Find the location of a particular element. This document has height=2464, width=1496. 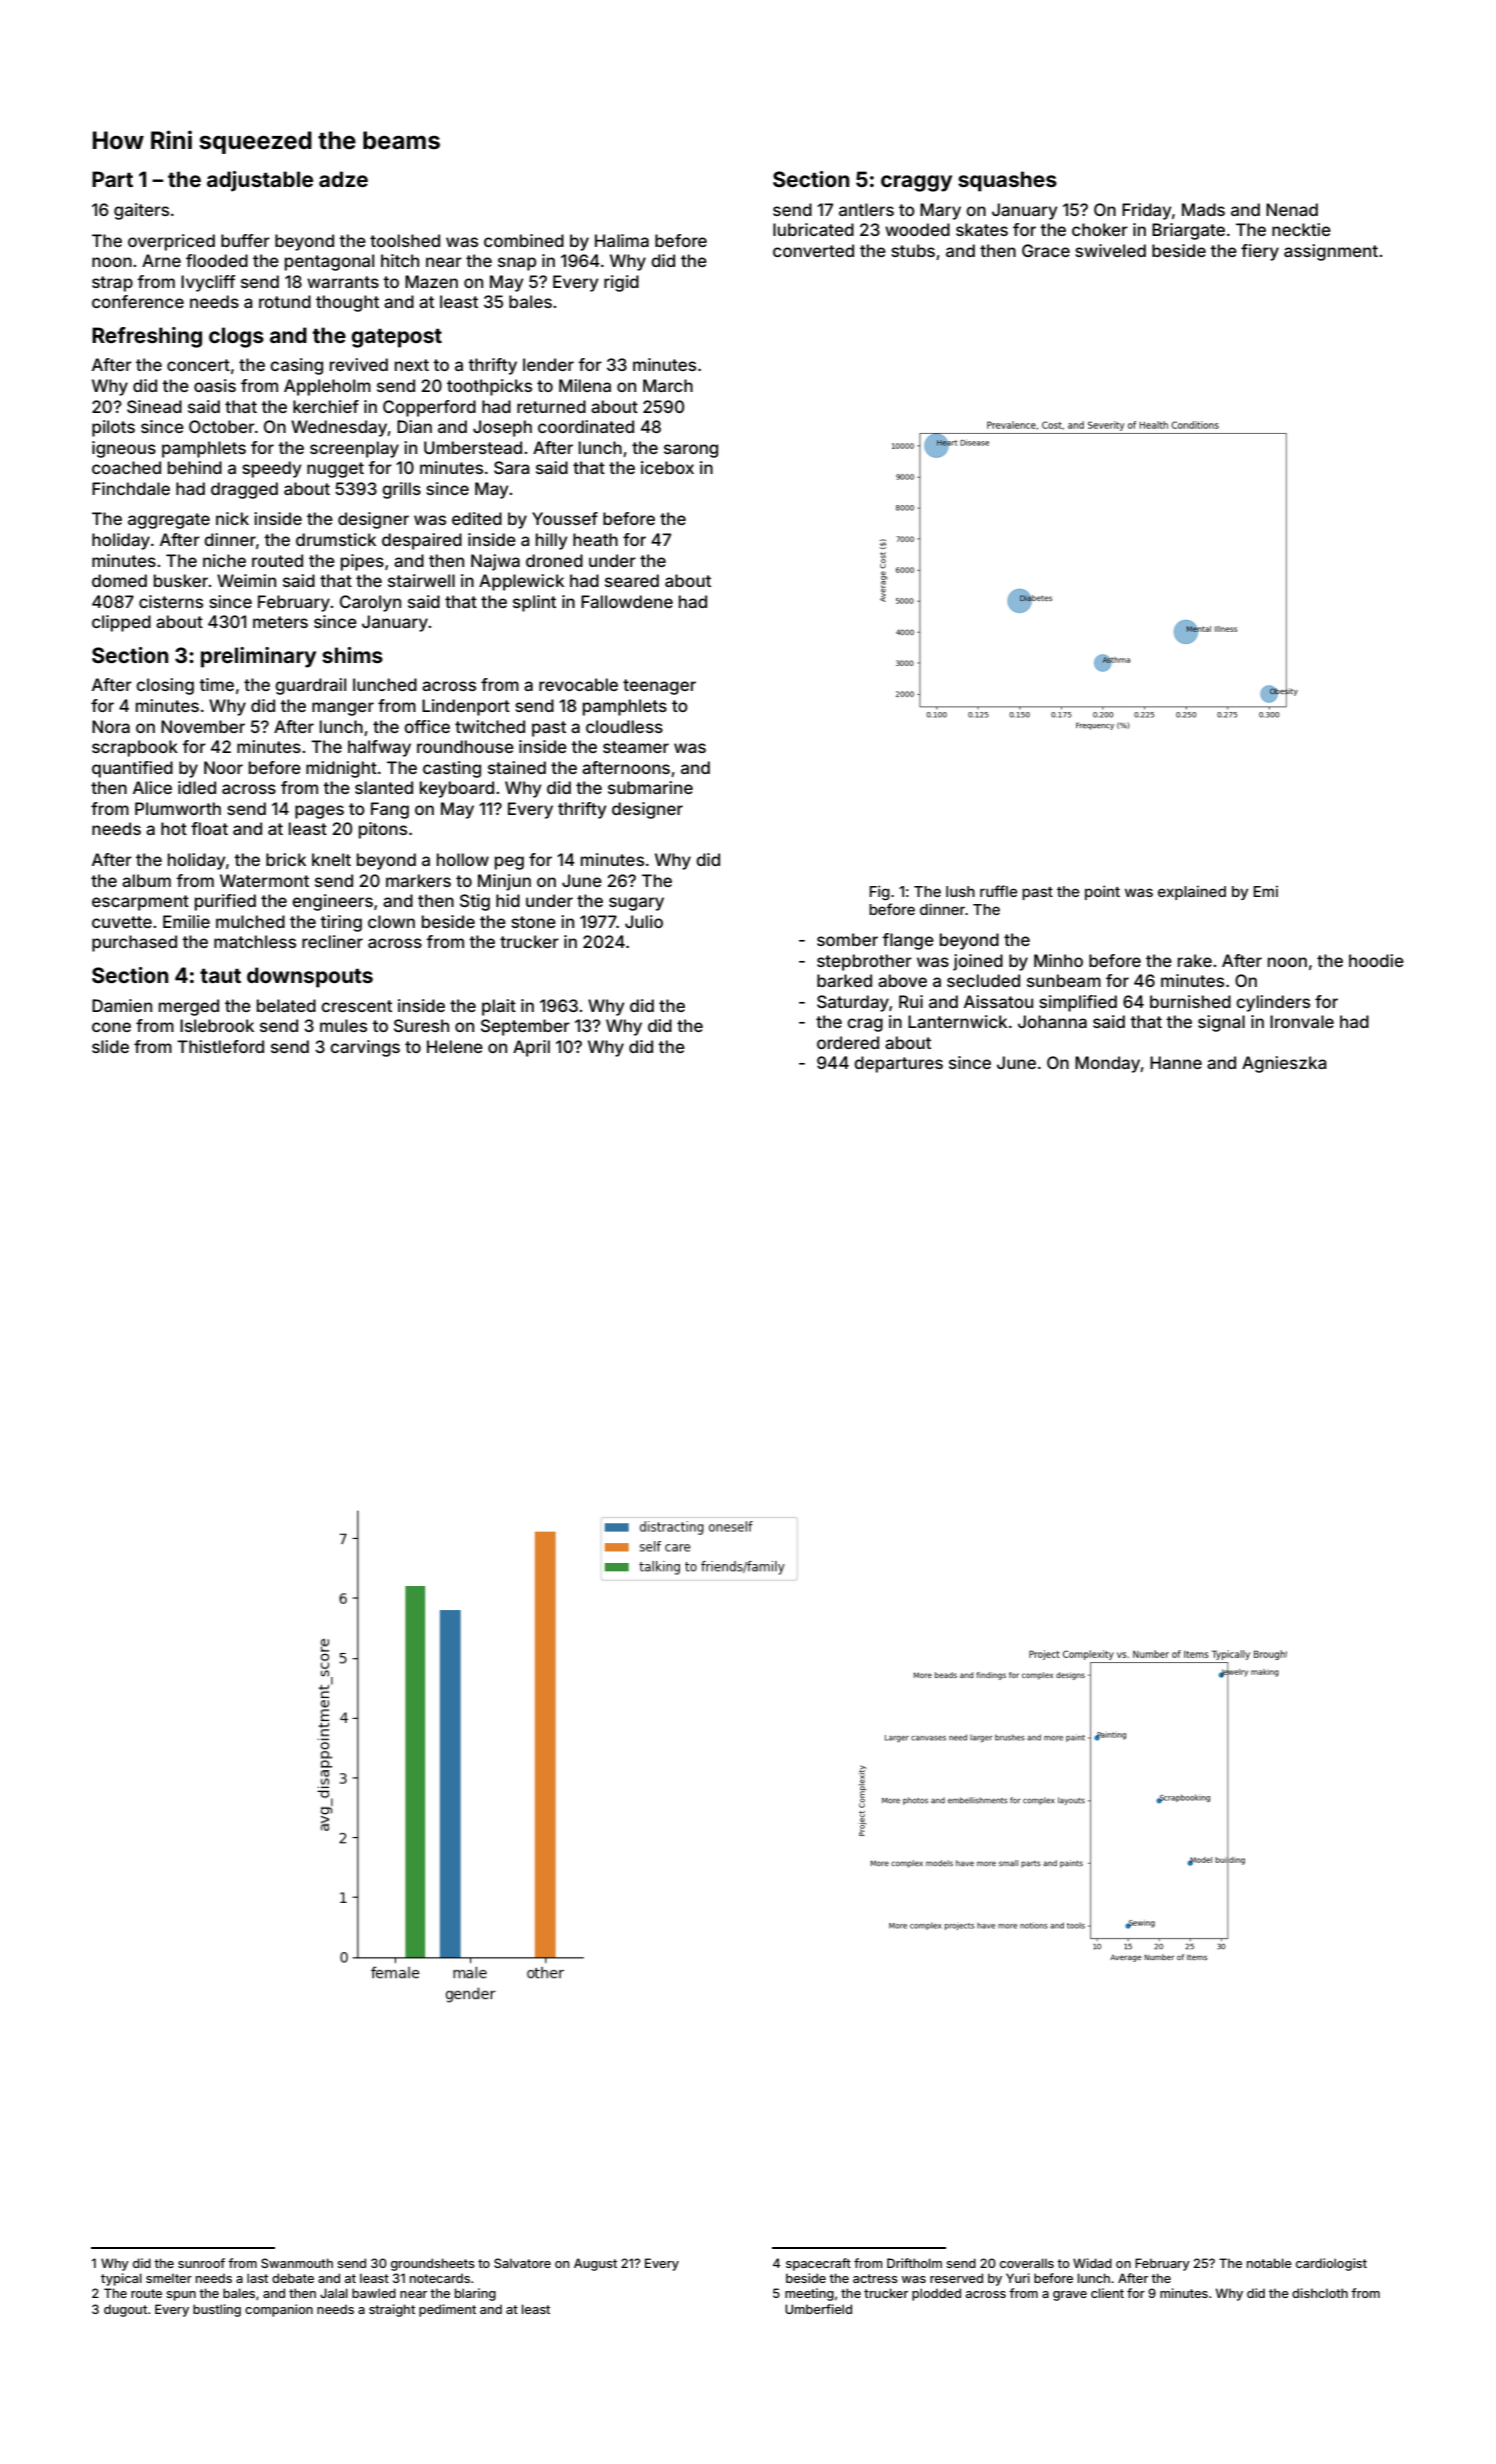

Damien is located at coordinates (122, 1005).
